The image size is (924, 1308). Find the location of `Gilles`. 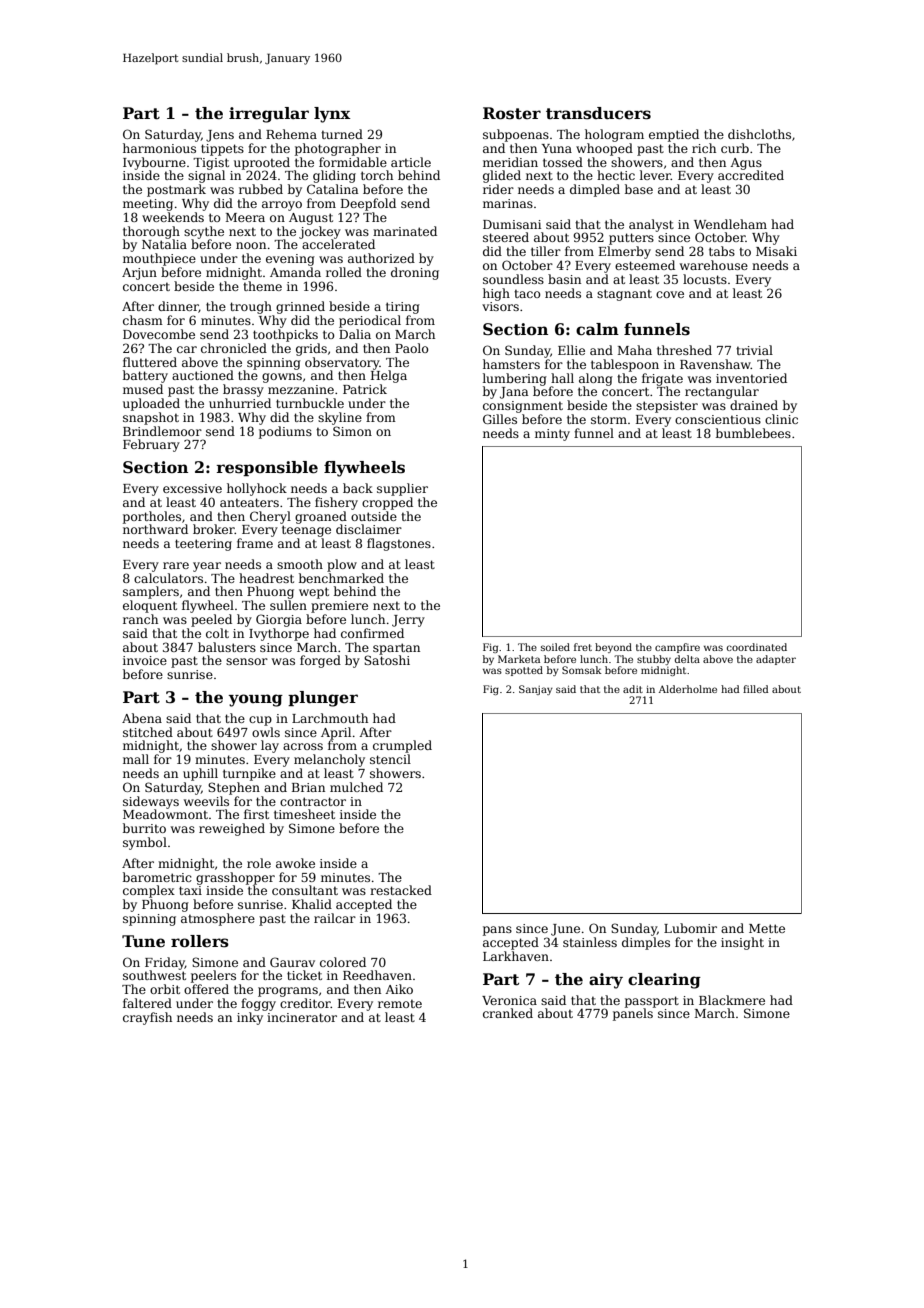

Gilles is located at coordinates (500, 419).
